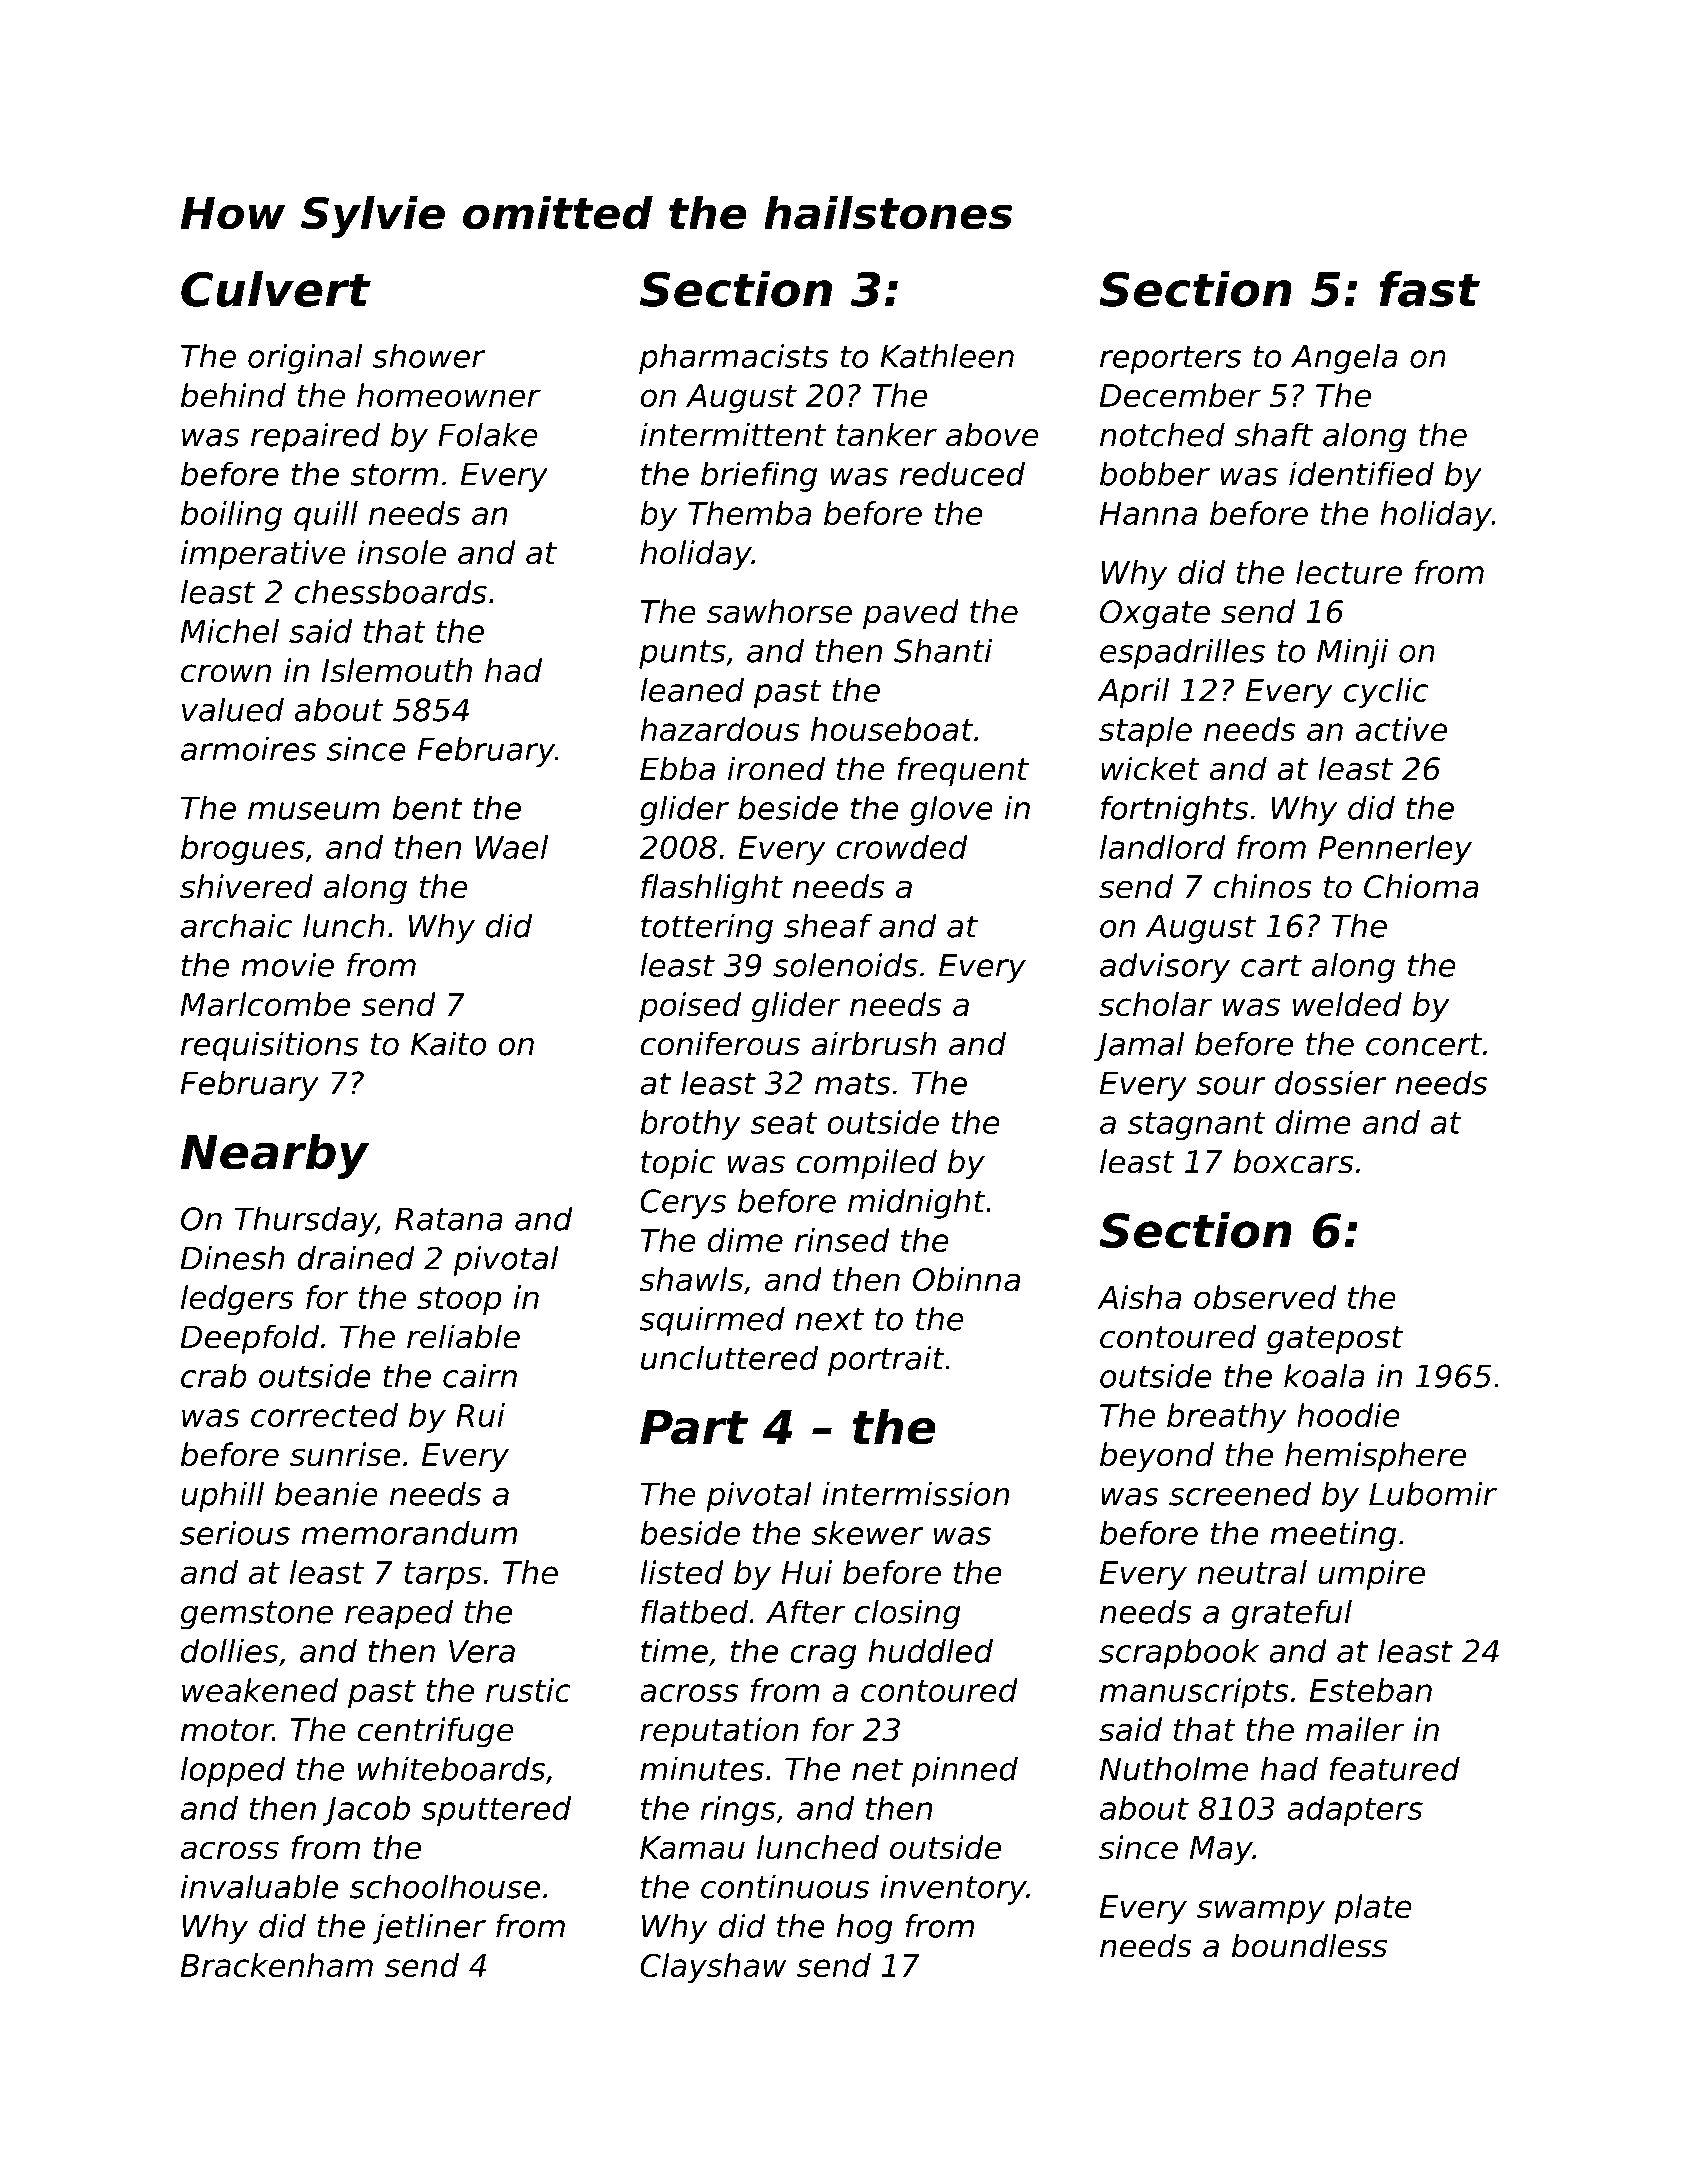 The image size is (1683, 2178). I want to click on fast, so click(1430, 289).
